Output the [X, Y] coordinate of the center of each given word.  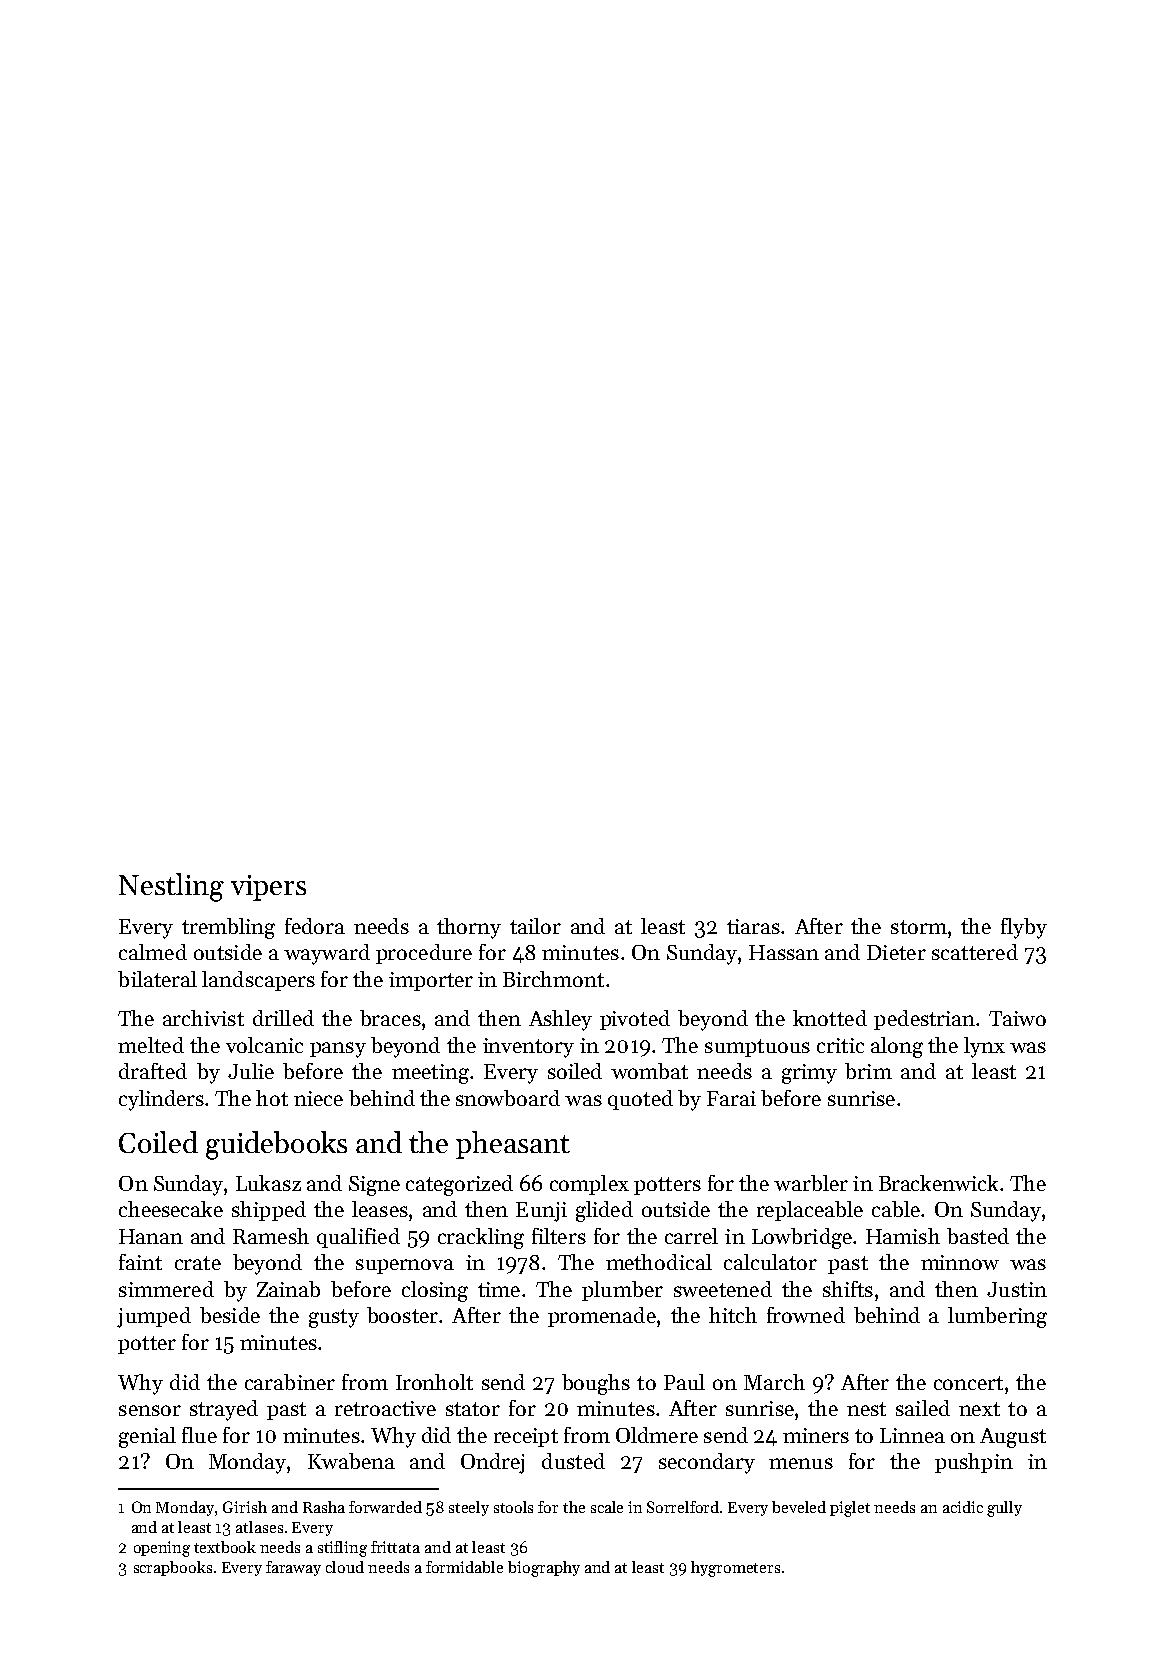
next [979, 1409]
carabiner [290, 1382]
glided [604, 1211]
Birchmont [553, 979]
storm [919, 927]
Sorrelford [684, 1507]
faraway [293, 1568]
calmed [153, 952]
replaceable [810, 1211]
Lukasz [268, 1183]
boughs [596, 1384]
